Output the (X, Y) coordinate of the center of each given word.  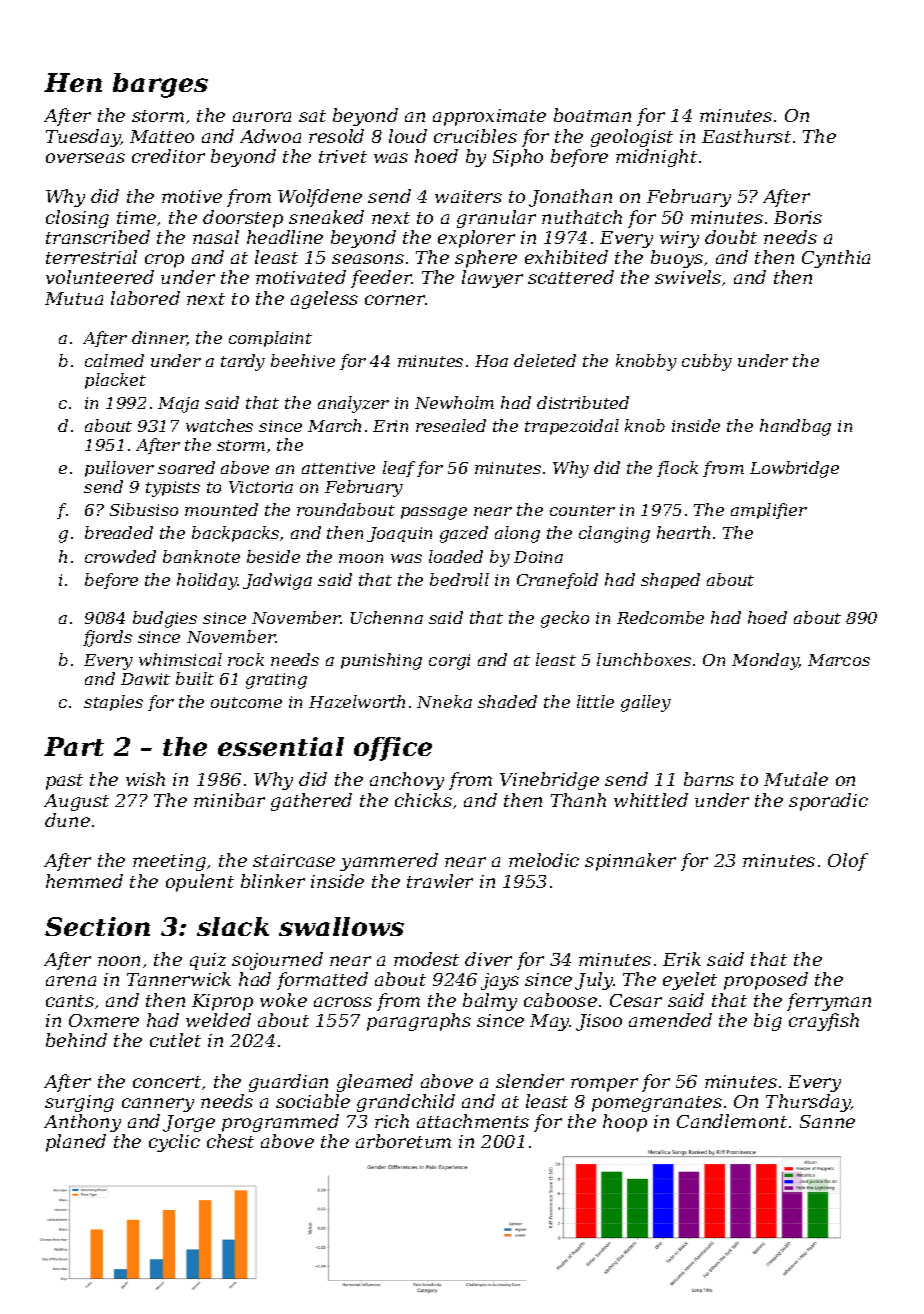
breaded (119, 532)
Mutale (796, 779)
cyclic (174, 1143)
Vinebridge (549, 781)
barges (160, 85)
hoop (625, 1123)
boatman (592, 115)
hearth (683, 532)
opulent (200, 883)
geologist (632, 138)
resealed (451, 425)
